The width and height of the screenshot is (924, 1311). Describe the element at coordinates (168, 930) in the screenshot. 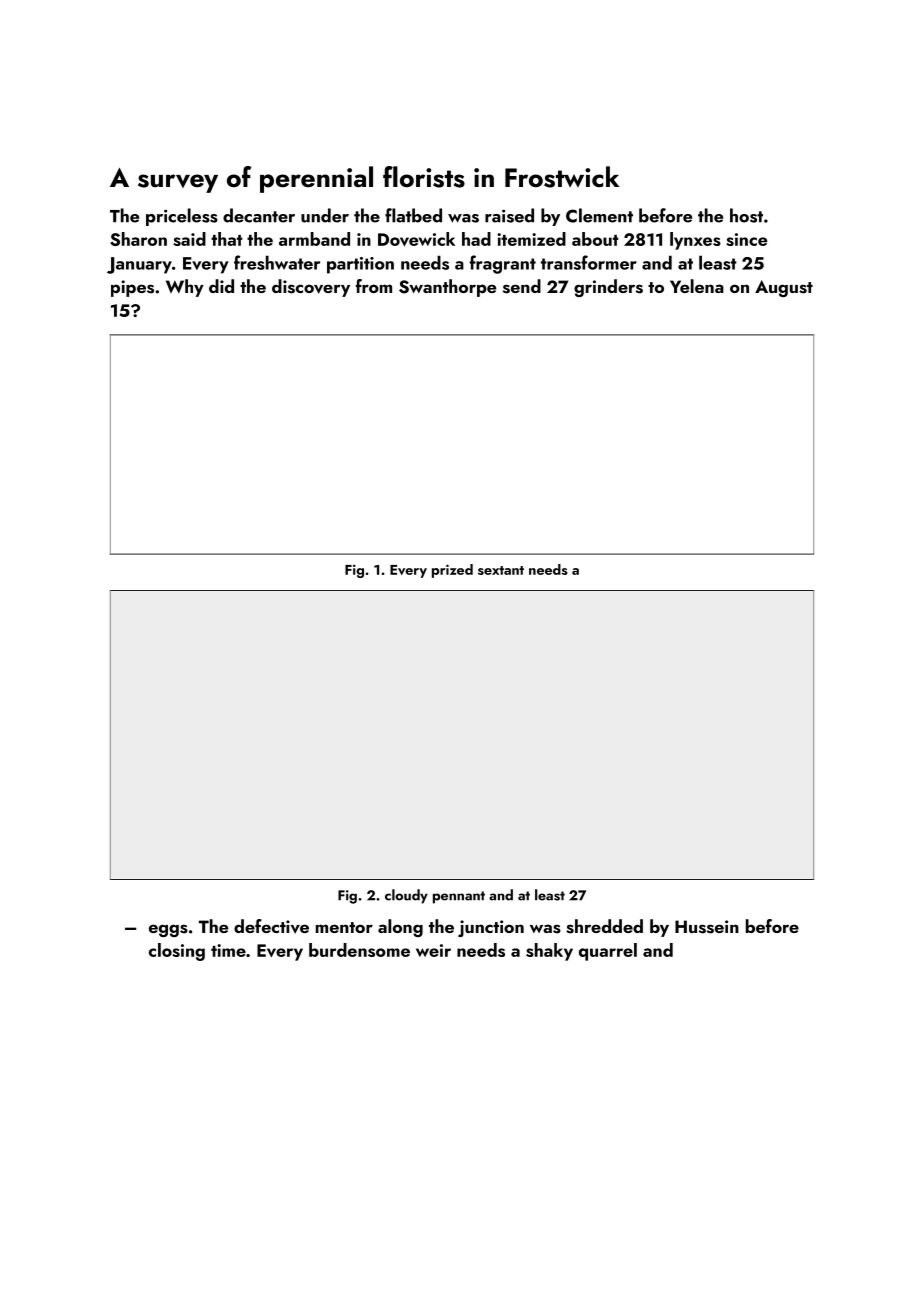

I see `eggs` at that location.
